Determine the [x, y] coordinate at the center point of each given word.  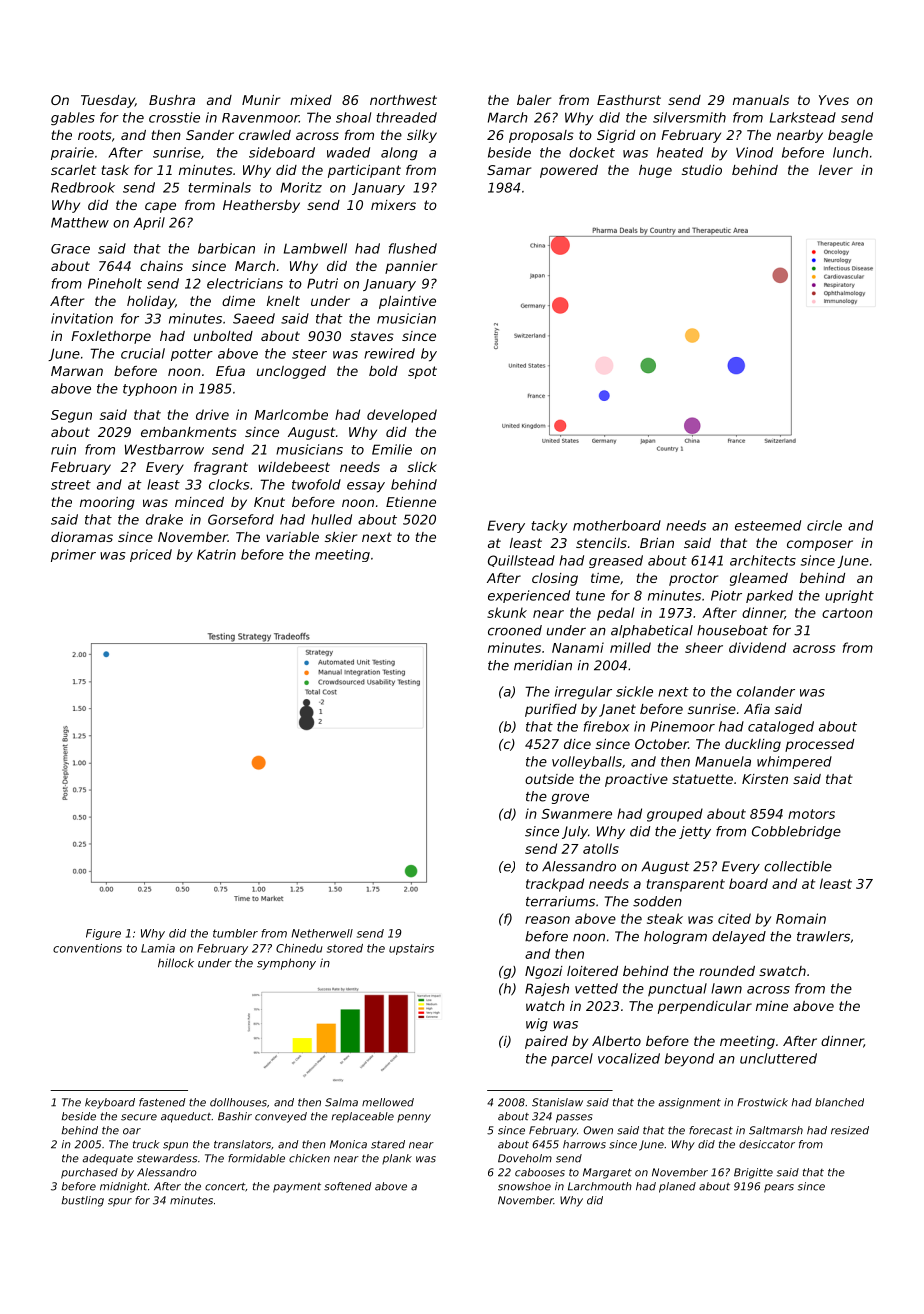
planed [677, 1187]
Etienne [411, 502]
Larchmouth [600, 1186]
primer [73, 555]
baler [534, 100]
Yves [834, 100]
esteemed [768, 525]
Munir [261, 100]
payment [297, 1188]
